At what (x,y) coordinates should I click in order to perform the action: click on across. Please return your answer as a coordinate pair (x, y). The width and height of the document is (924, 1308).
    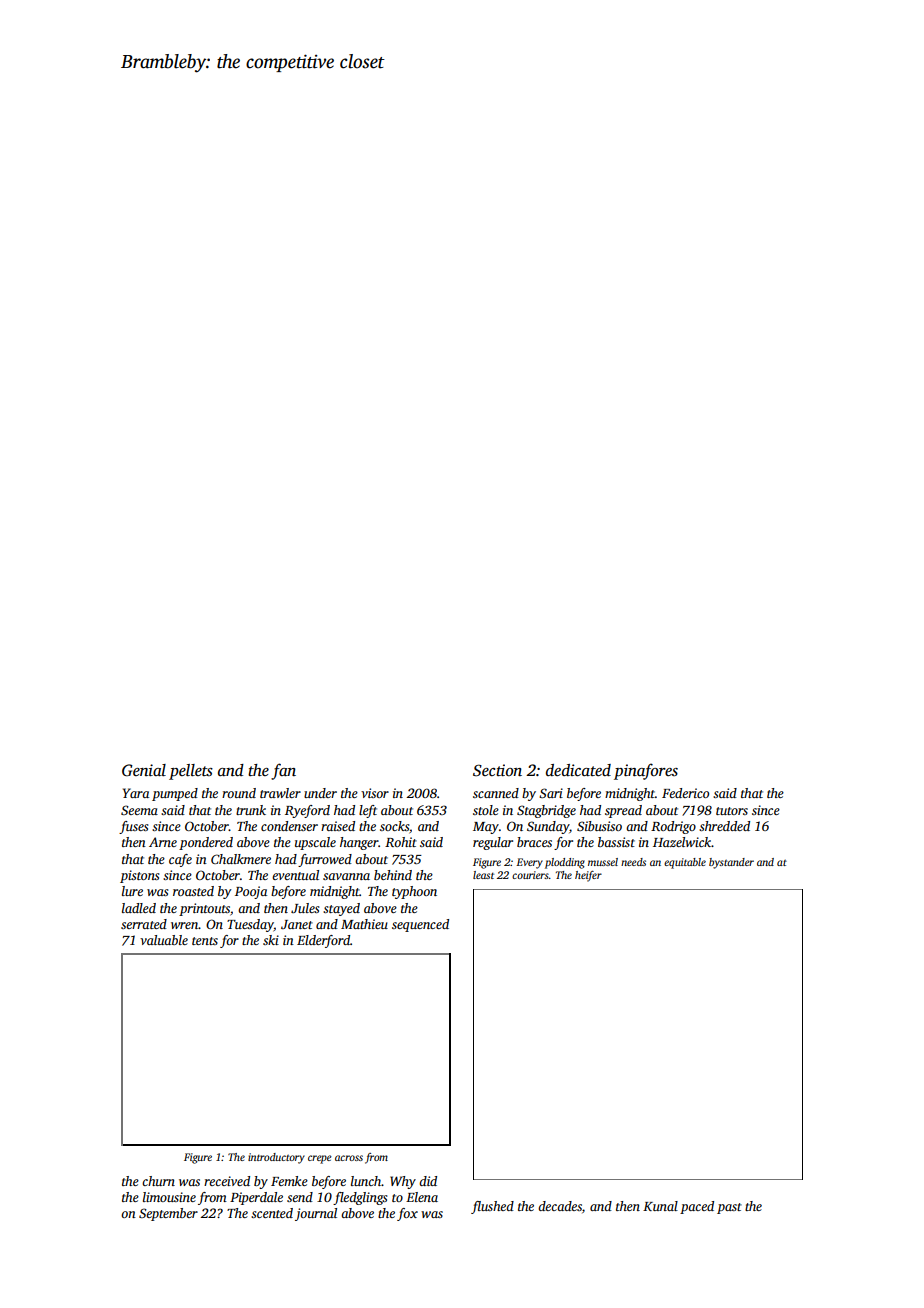
    Looking at the image, I should click on (349, 1158).
